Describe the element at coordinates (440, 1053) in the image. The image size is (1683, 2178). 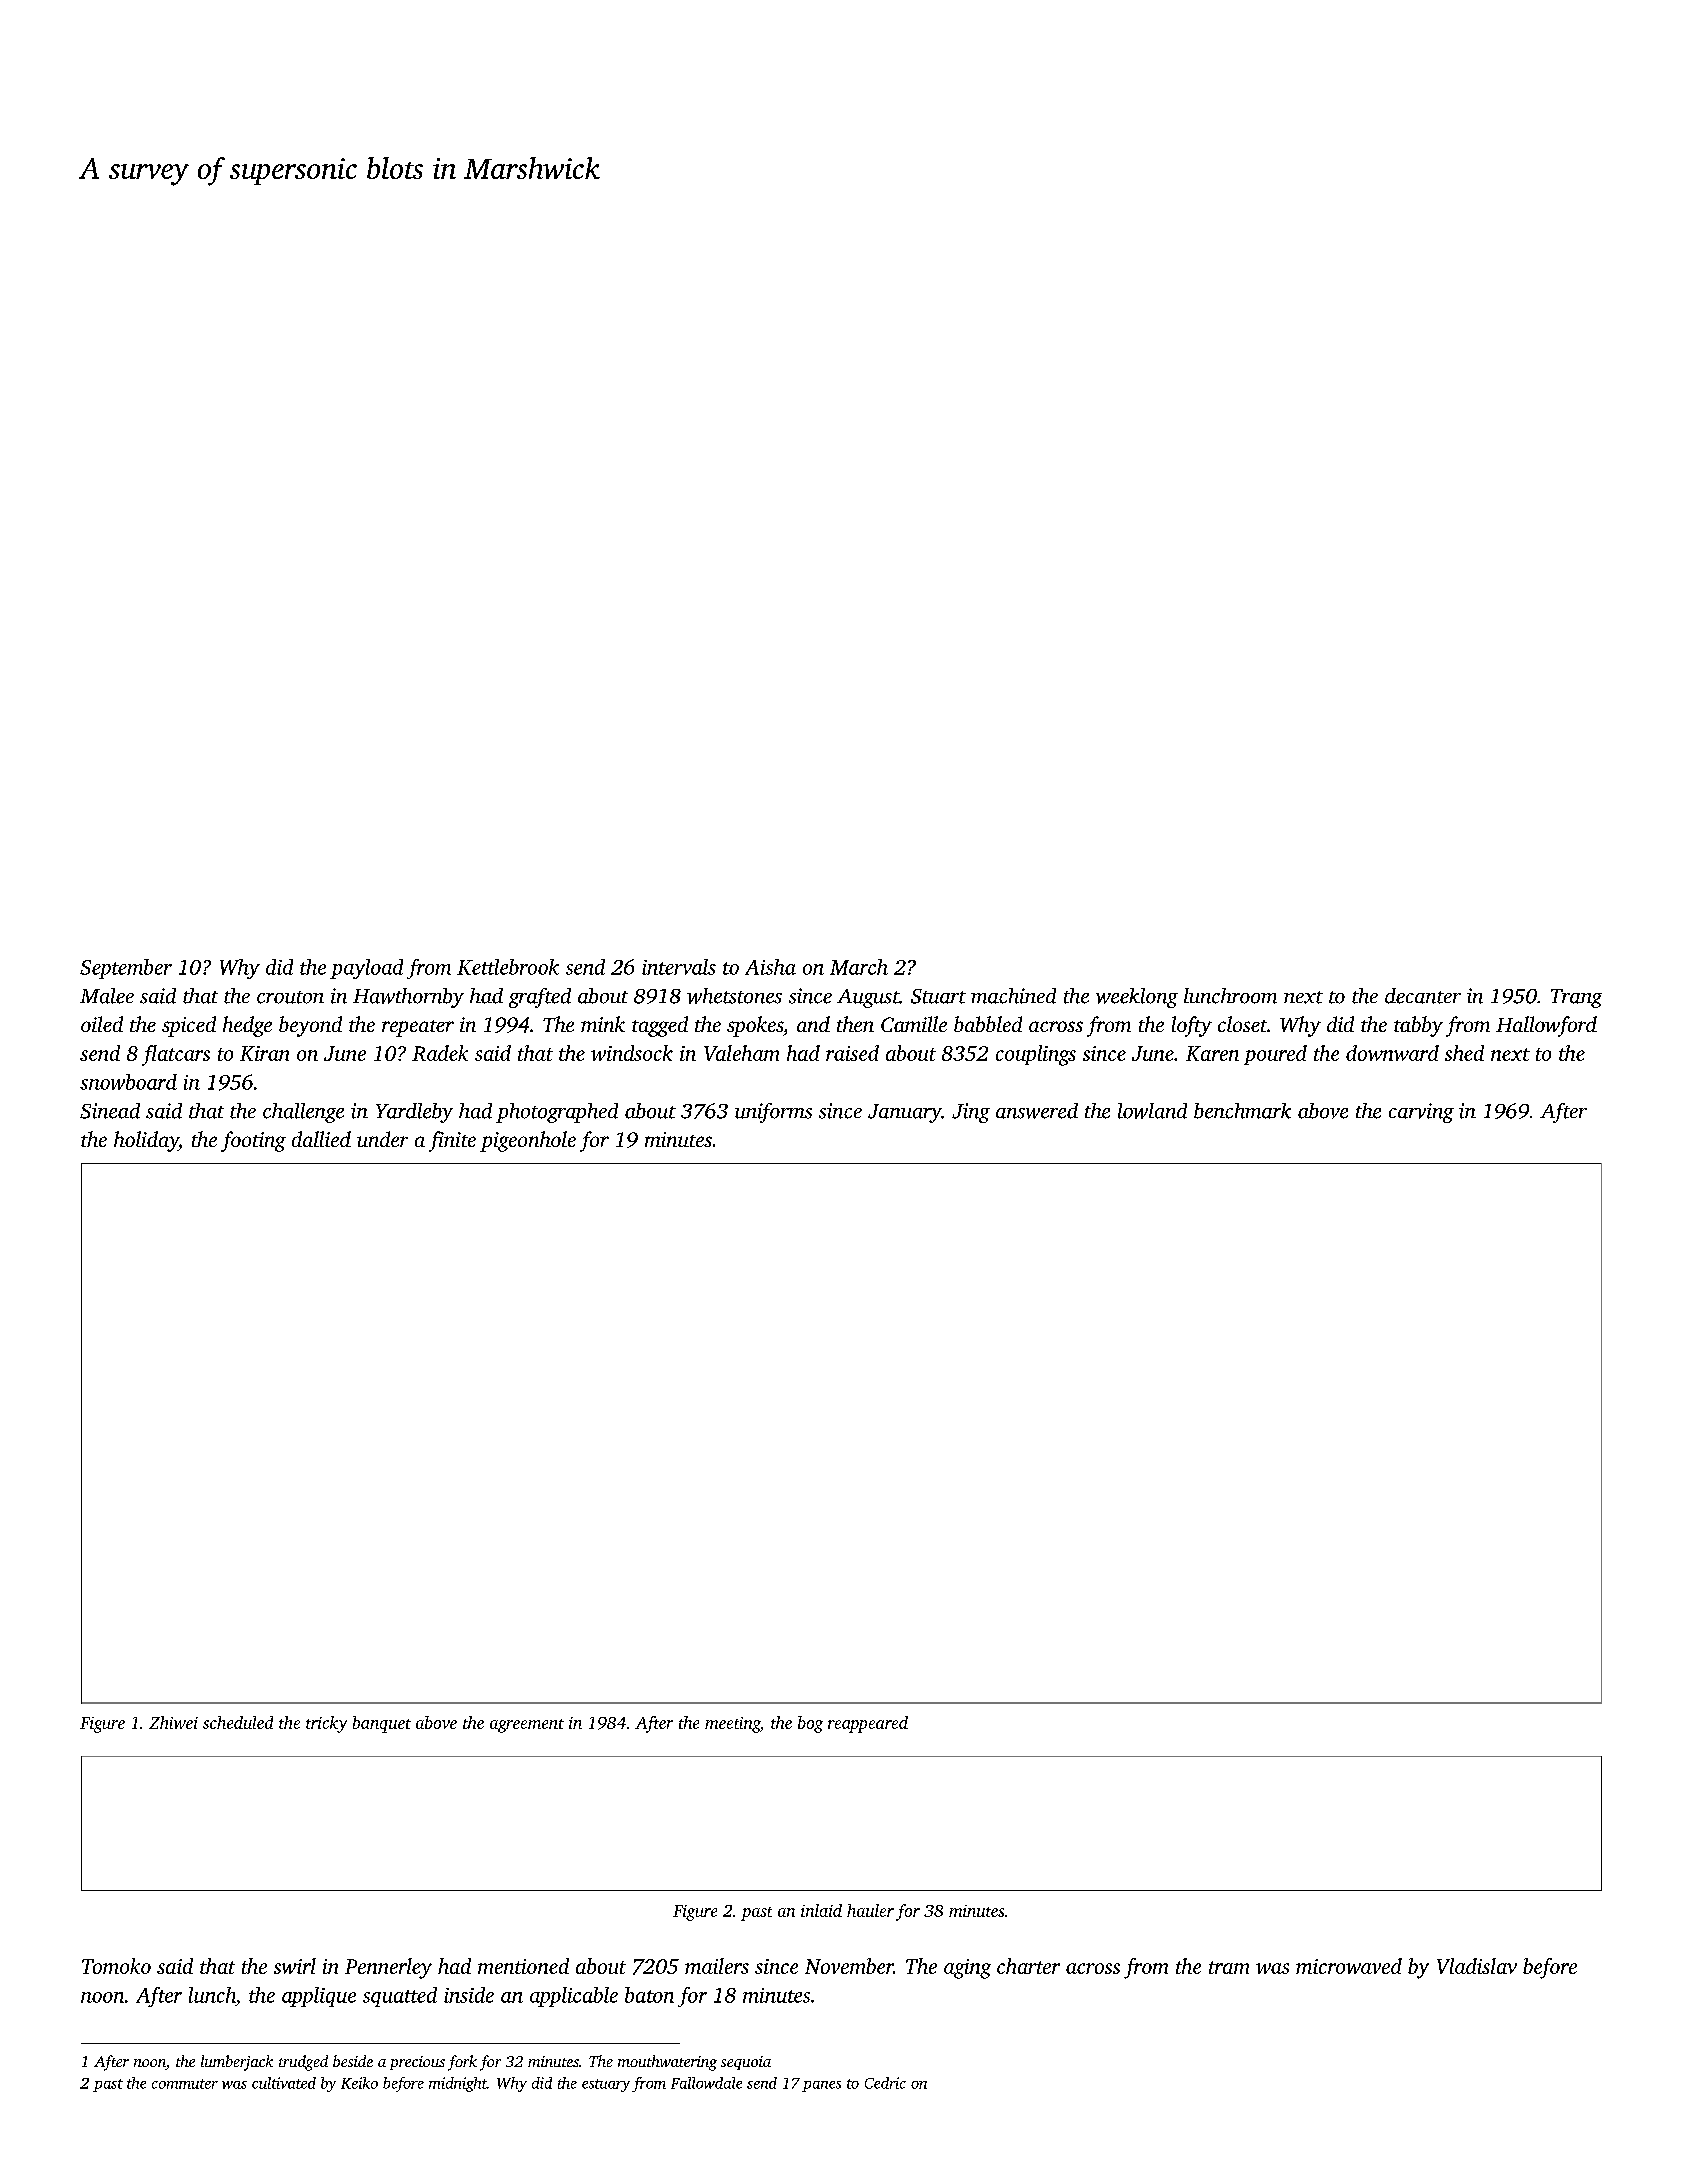
I see `Radek` at that location.
